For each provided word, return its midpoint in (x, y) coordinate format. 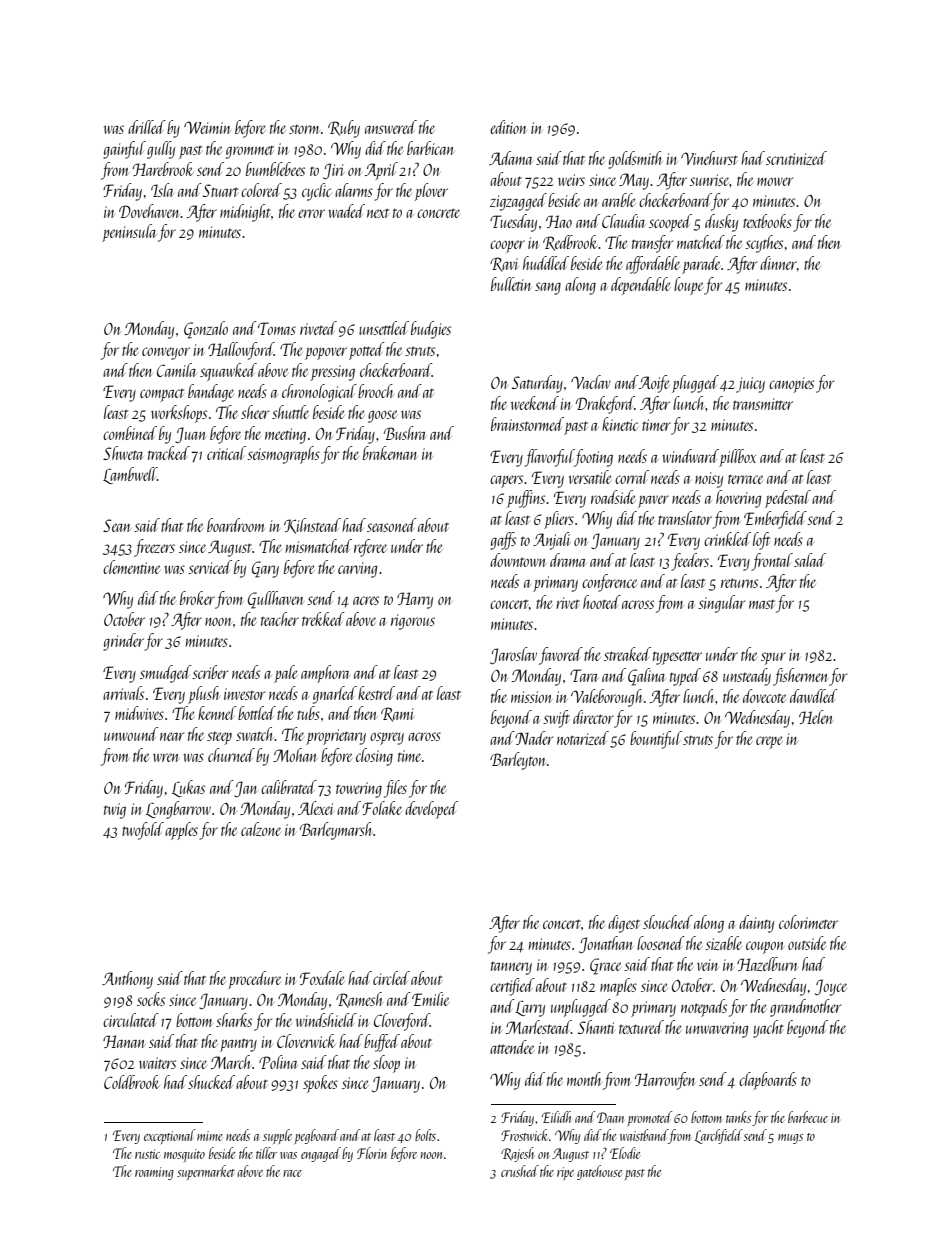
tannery (511, 968)
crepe (769, 742)
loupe (688, 286)
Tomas (277, 328)
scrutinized (796, 158)
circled (391, 978)
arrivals (123, 693)
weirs (571, 180)
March (231, 1062)
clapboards (768, 1081)
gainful (124, 150)
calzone (261, 829)
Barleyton (518, 761)
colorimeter (808, 922)
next (378, 213)
